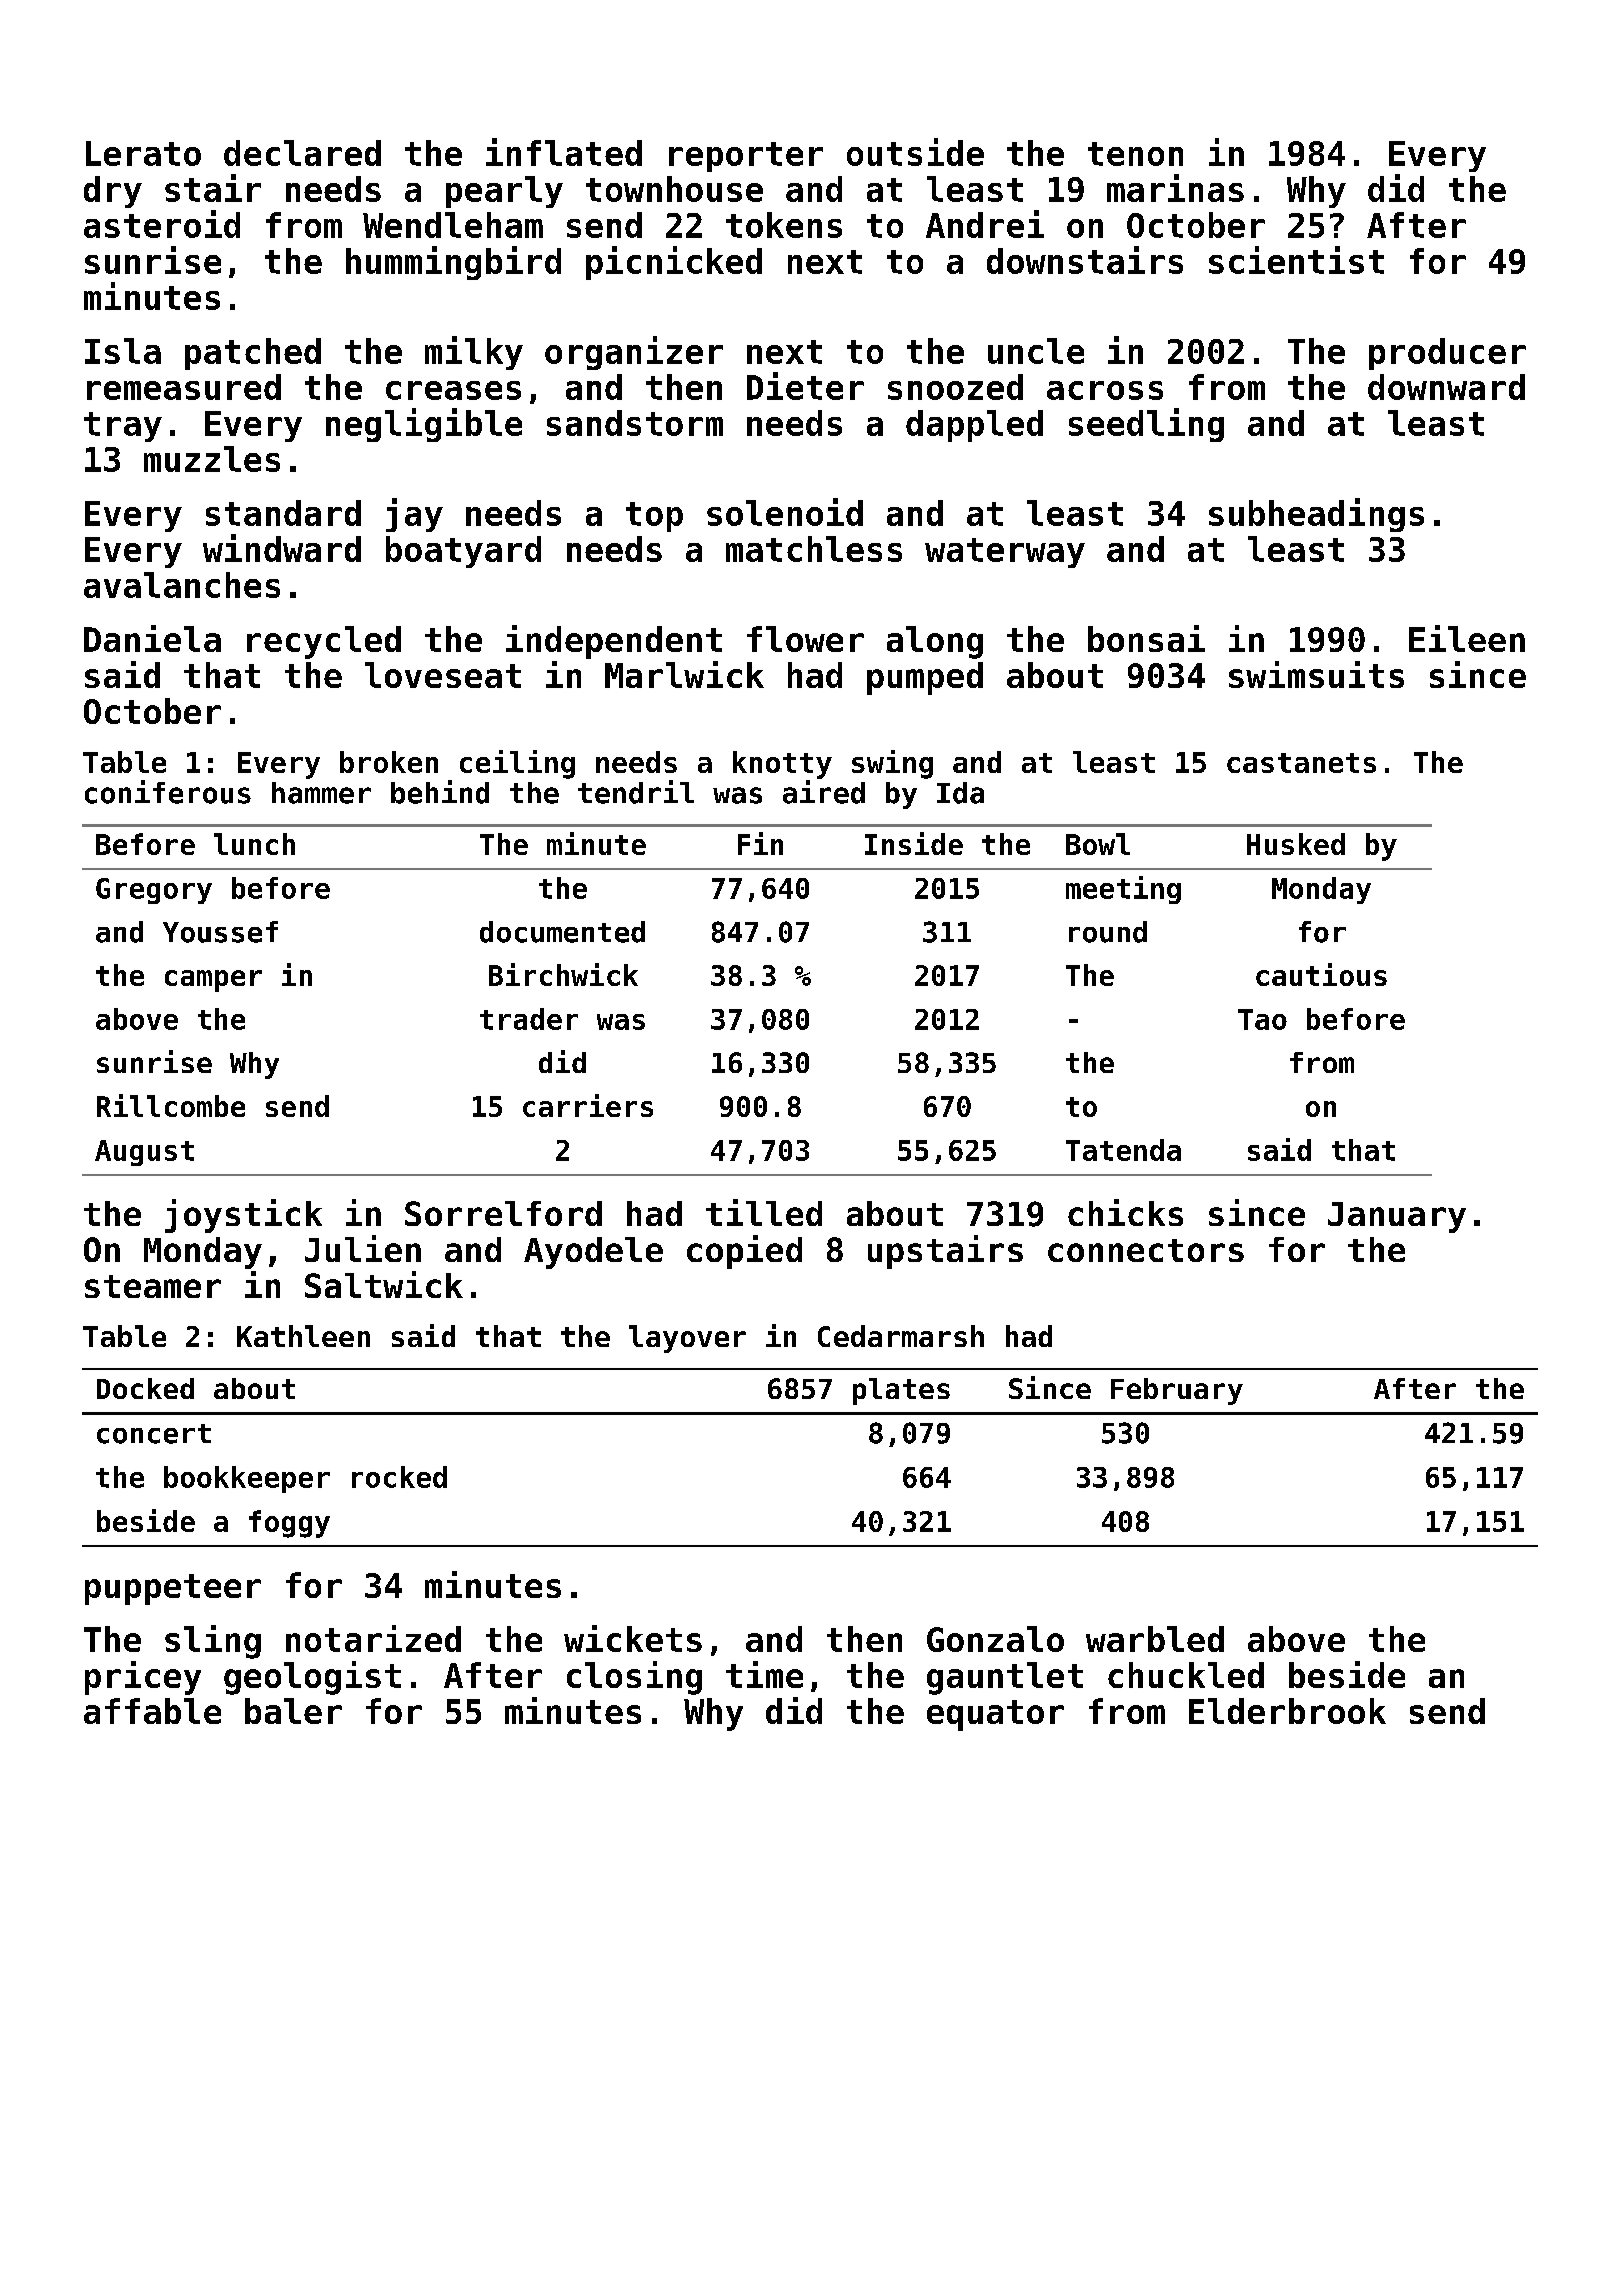 This screenshot has width=1620, height=2292. Describe the element at coordinates (1321, 974) in the screenshot. I see `cautious` at that location.
